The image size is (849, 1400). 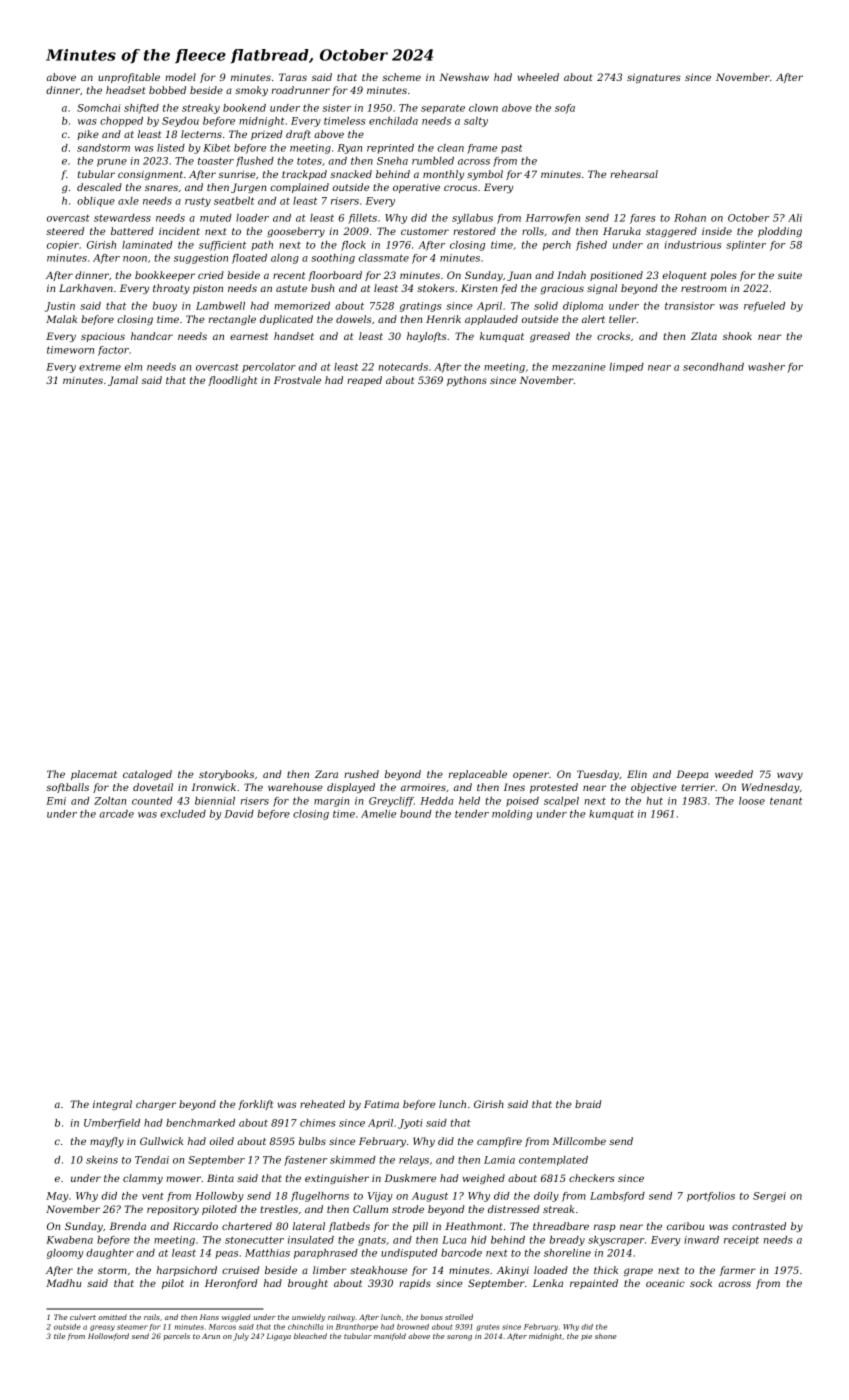 I want to click on signatures, so click(x=654, y=78).
